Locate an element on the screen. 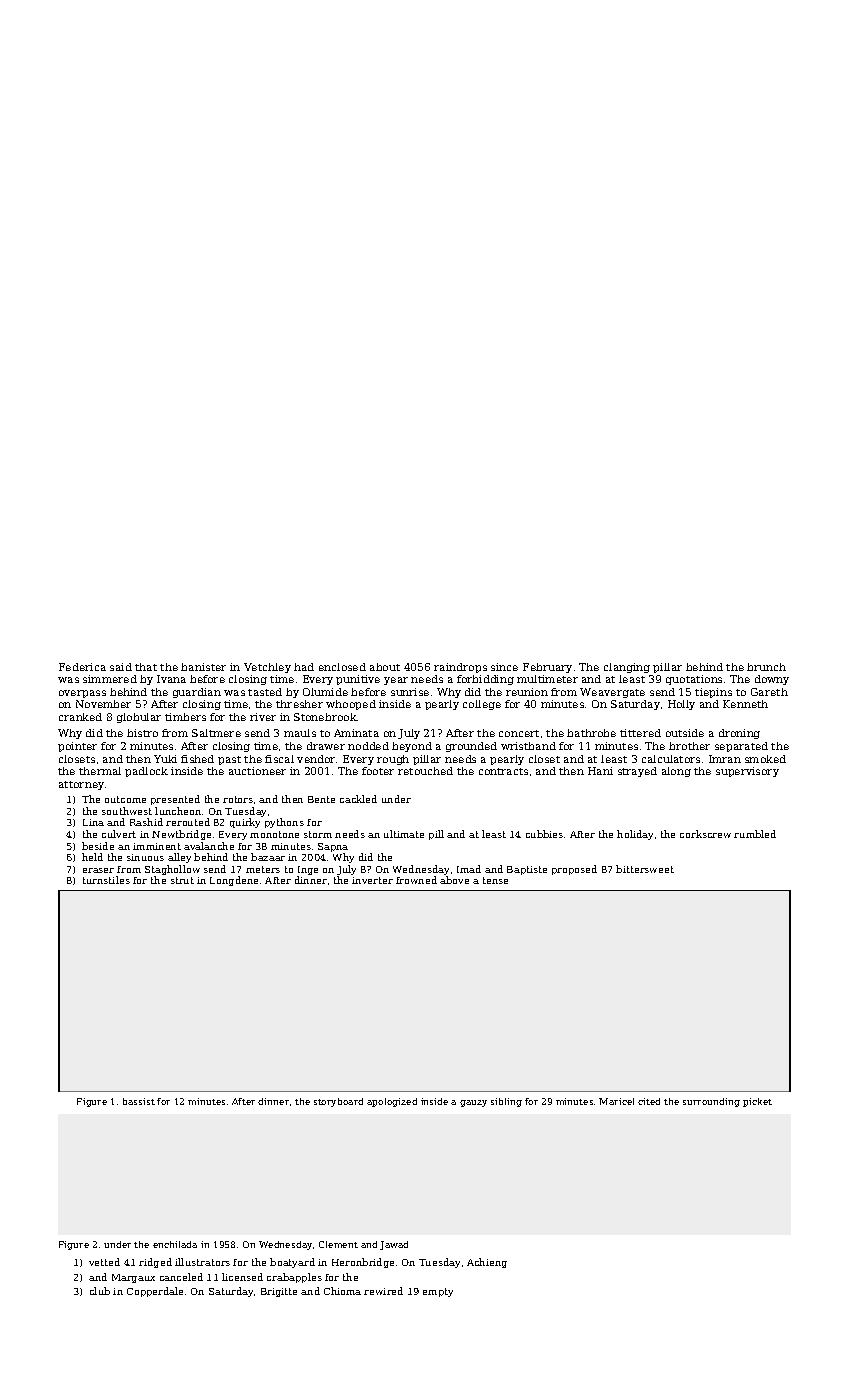 The image size is (849, 1400). tense is located at coordinates (495, 880).
